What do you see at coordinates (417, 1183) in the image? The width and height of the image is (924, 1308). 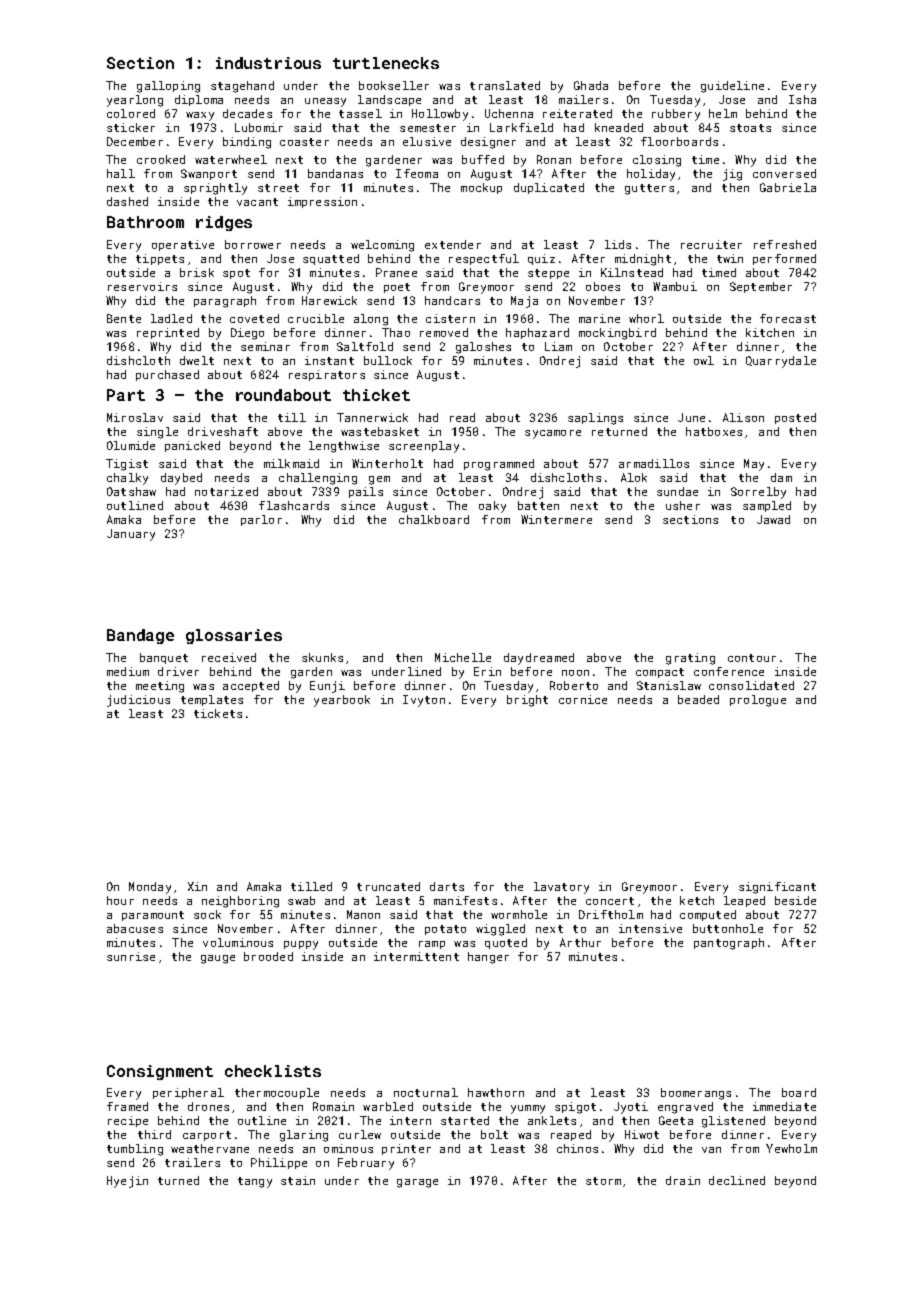 I see `garage` at bounding box center [417, 1183].
